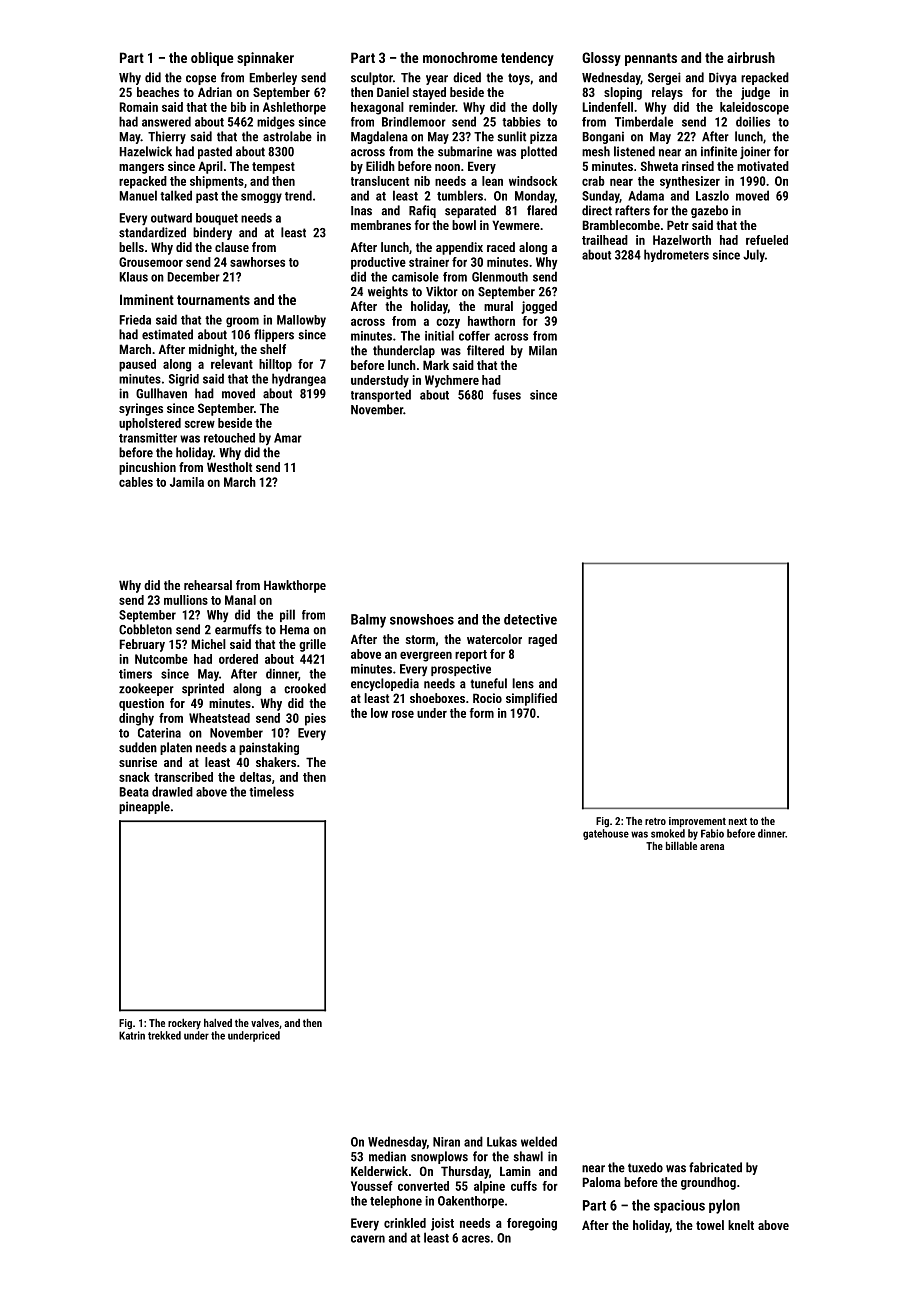  Describe the element at coordinates (545, 108) in the page. I see `dolly` at that location.
